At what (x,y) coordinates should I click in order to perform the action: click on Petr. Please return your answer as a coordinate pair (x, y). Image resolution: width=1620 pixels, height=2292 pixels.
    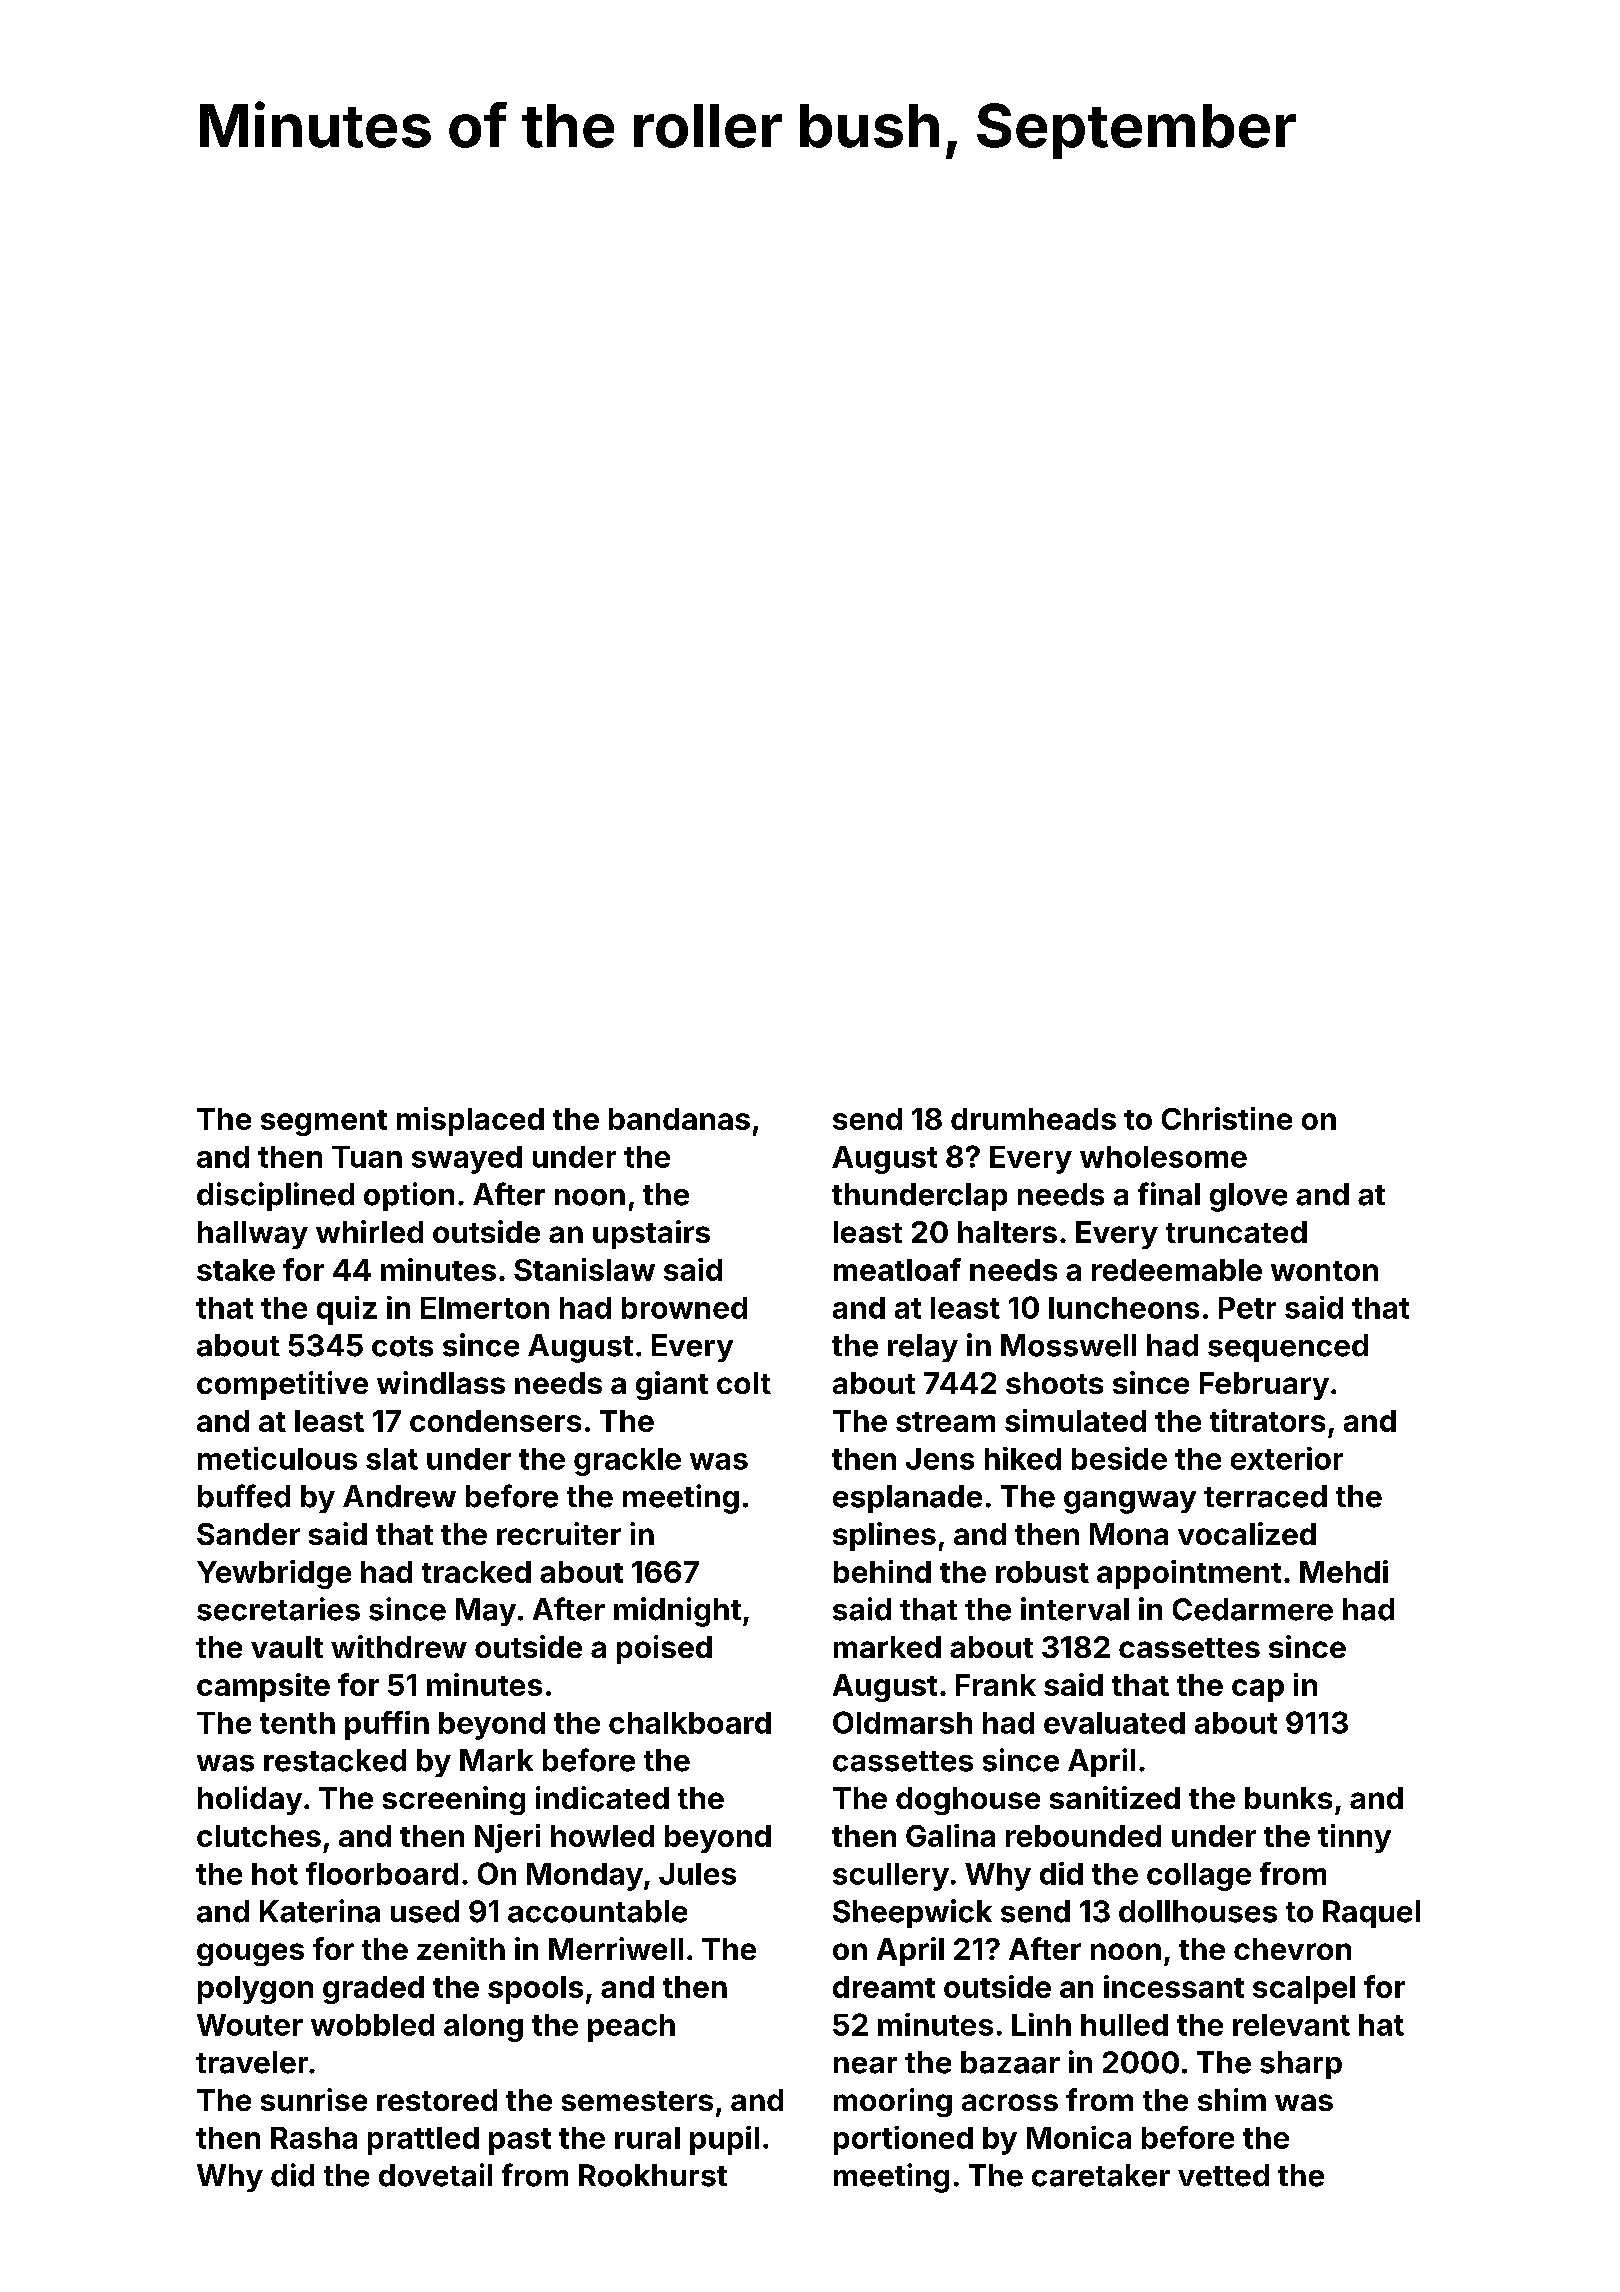
    Looking at the image, I should click on (1247, 1308).
